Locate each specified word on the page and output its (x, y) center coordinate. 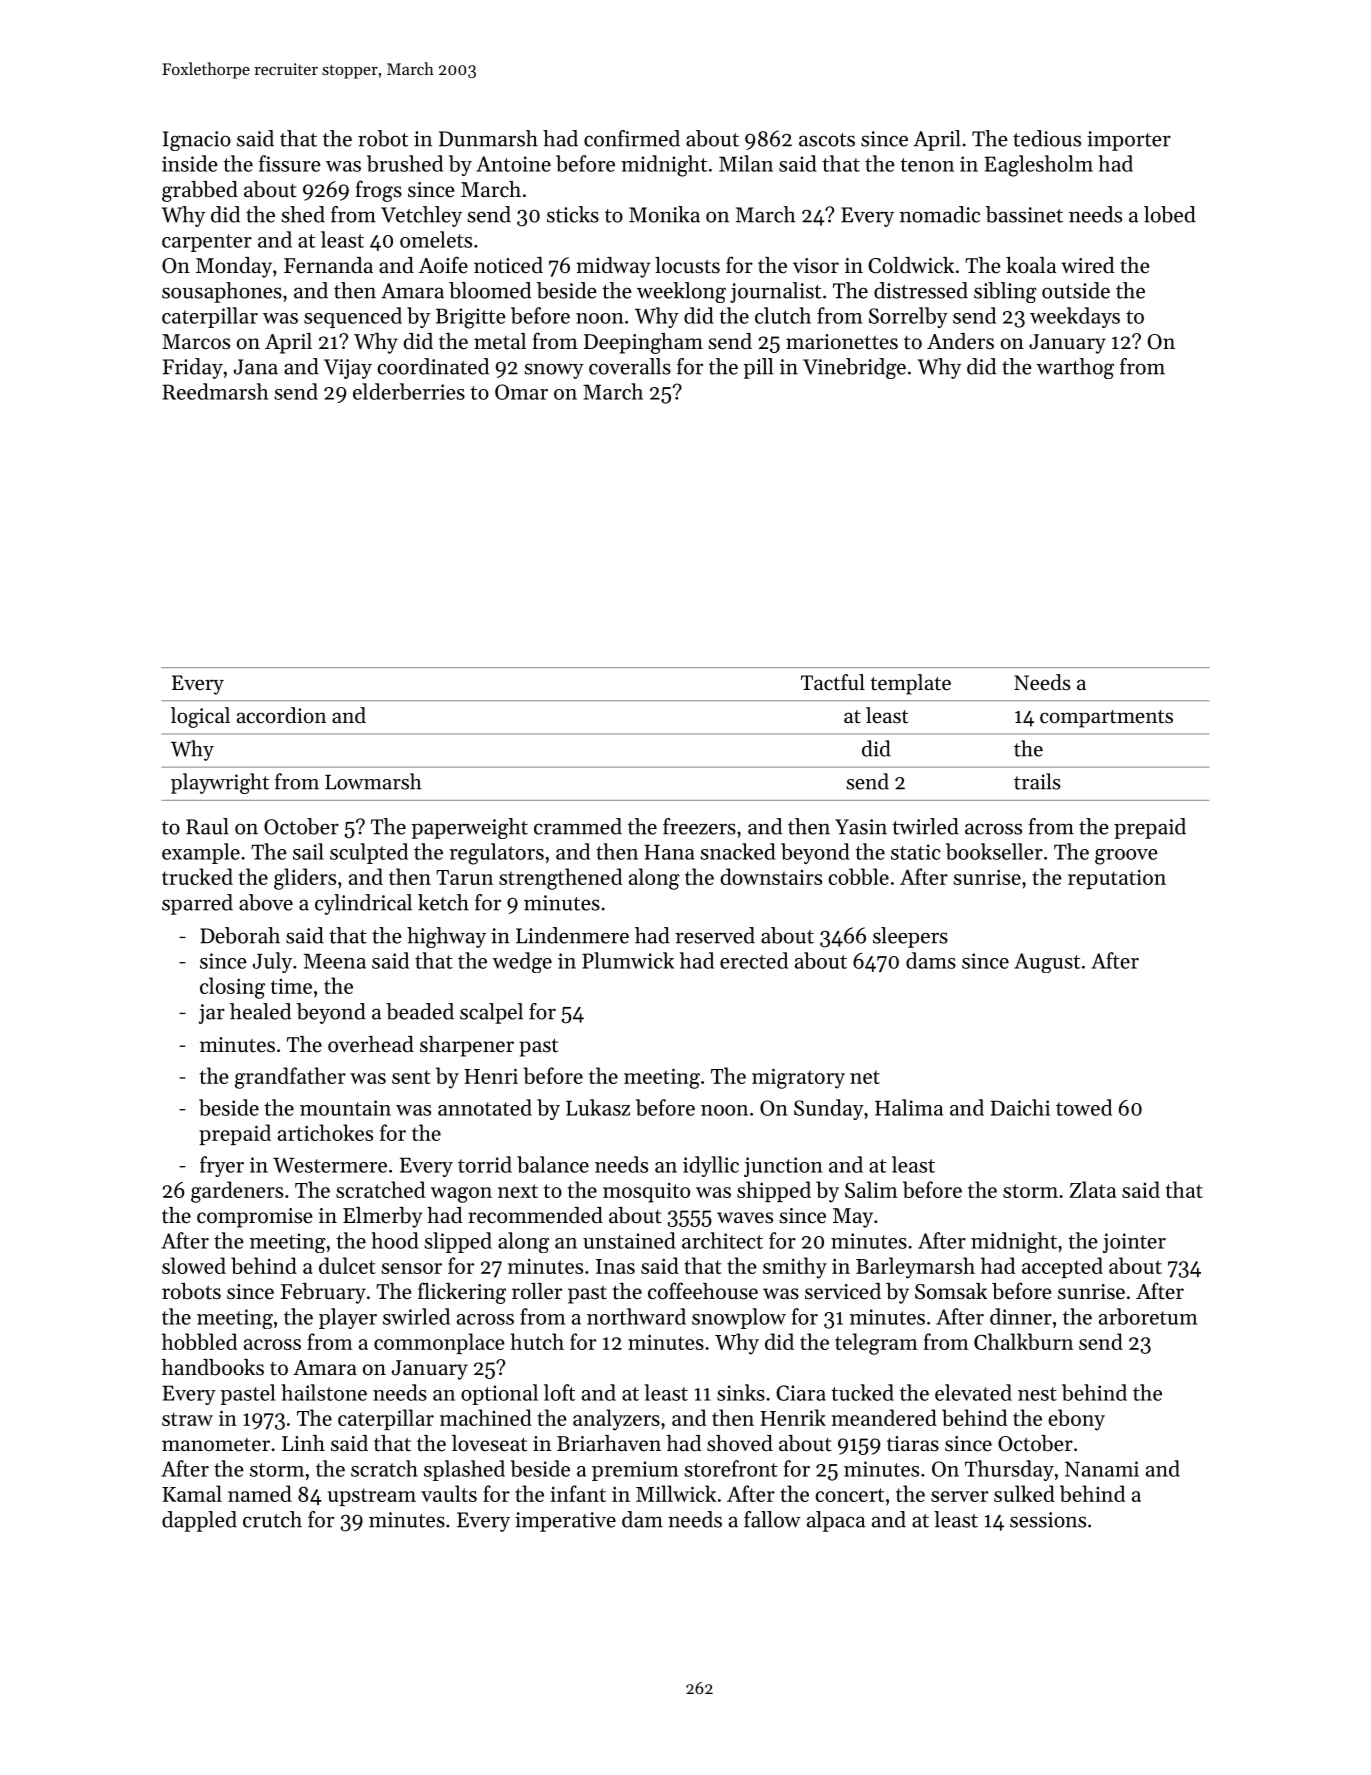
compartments (1106, 719)
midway (613, 267)
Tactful (833, 682)
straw (187, 1419)
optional (499, 1394)
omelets (436, 239)
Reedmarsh (215, 391)
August (1047, 963)
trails (1037, 781)
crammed (578, 826)
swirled (416, 1316)
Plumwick (628, 960)
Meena (335, 961)
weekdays (1075, 317)
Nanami (1102, 1469)
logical (200, 717)
